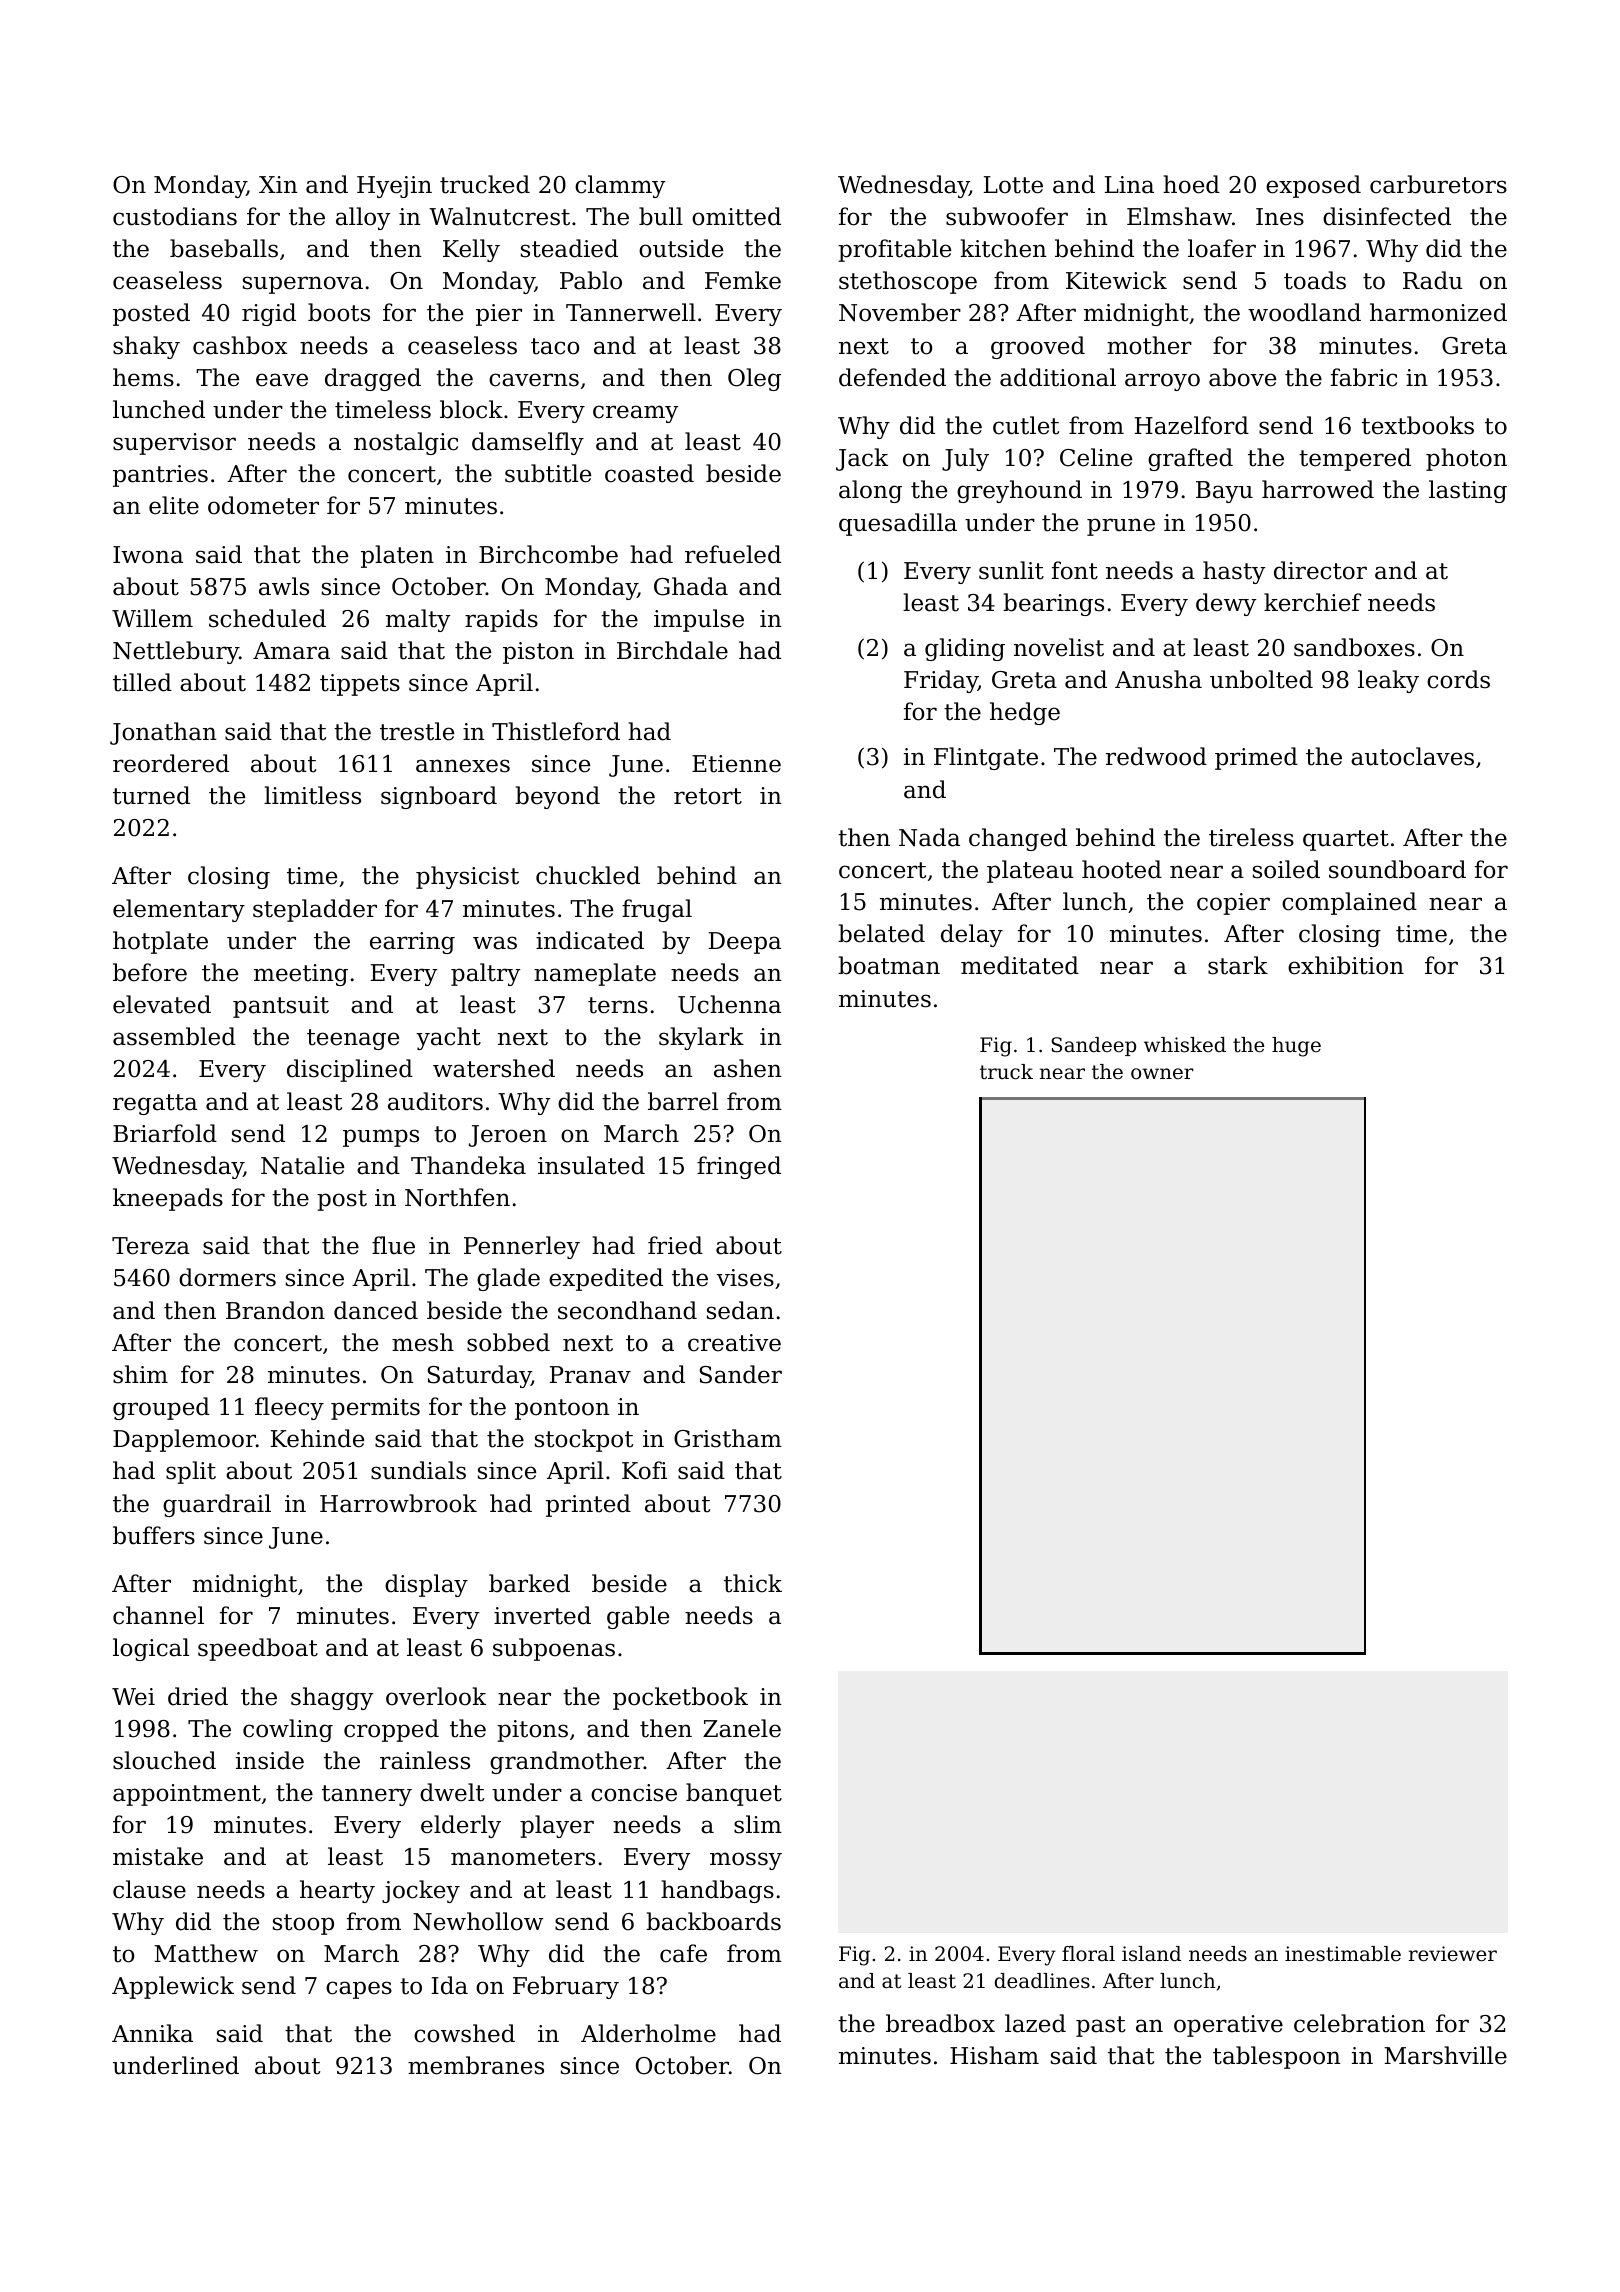 The width and height of the page is (1620, 2292). I want to click on Lotte, so click(1013, 185).
